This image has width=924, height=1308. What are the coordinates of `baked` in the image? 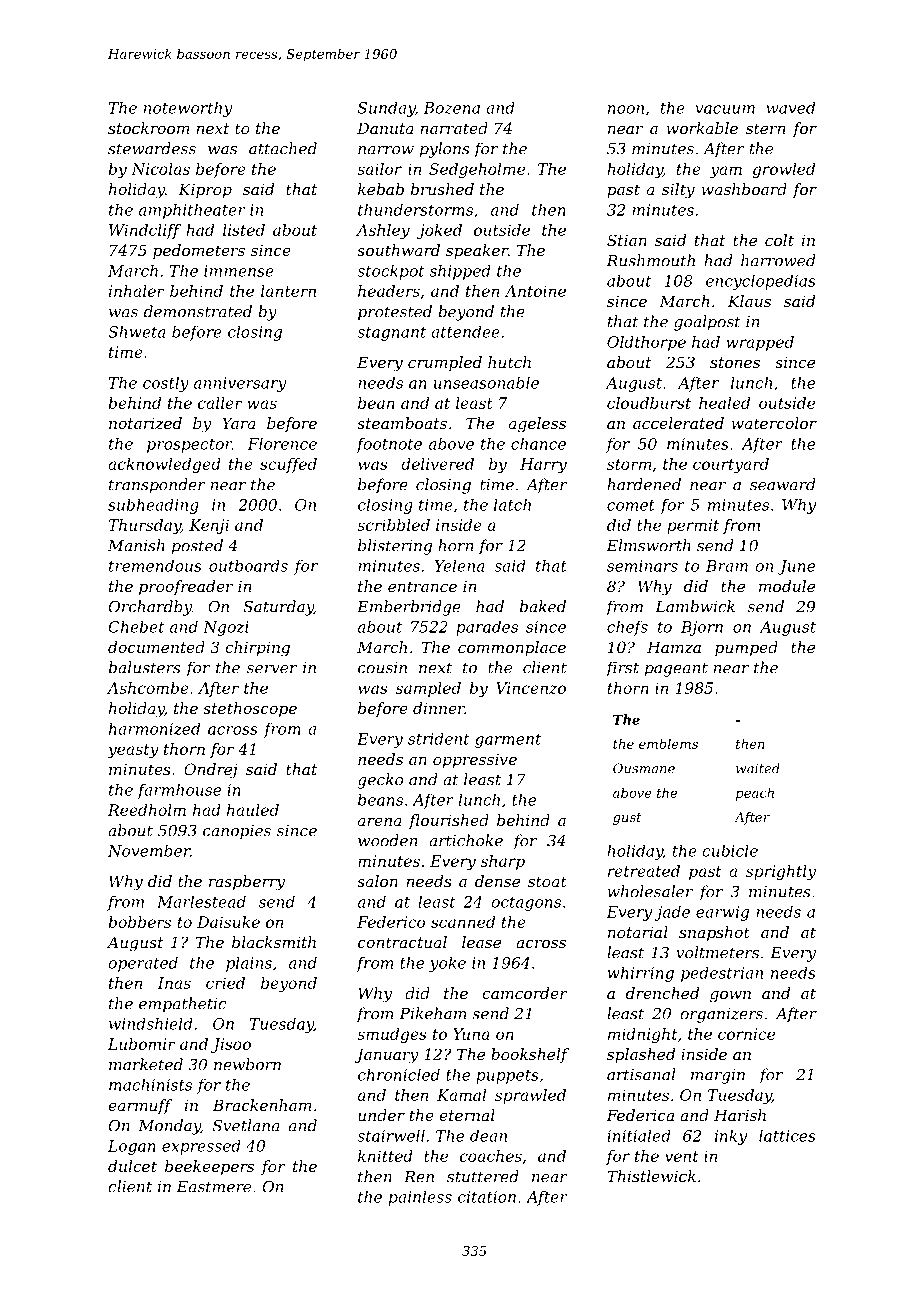 It's located at (543, 606).
